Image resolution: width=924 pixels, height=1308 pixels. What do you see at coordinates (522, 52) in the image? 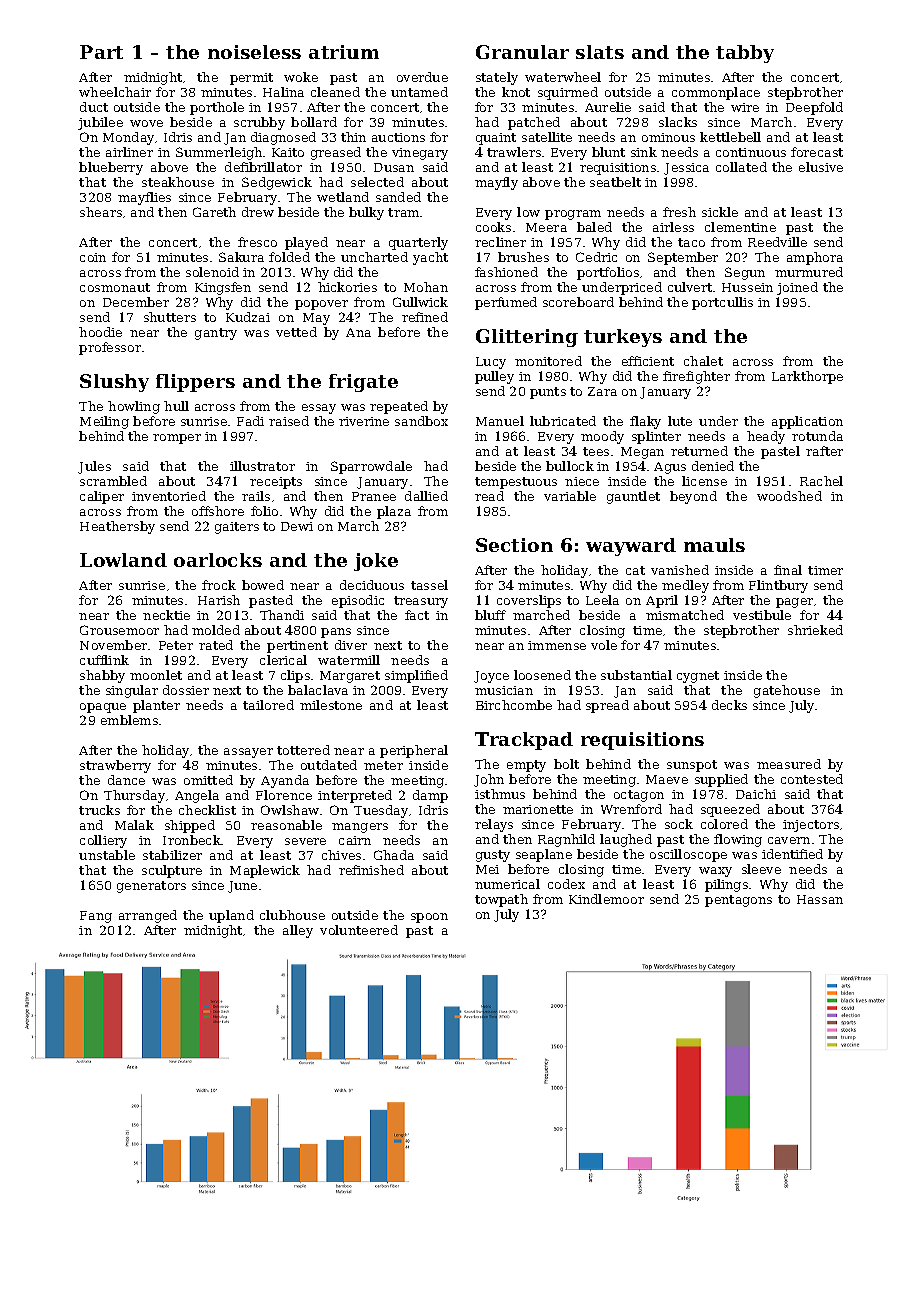
I see `Granular` at bounding box center [522, 52].
